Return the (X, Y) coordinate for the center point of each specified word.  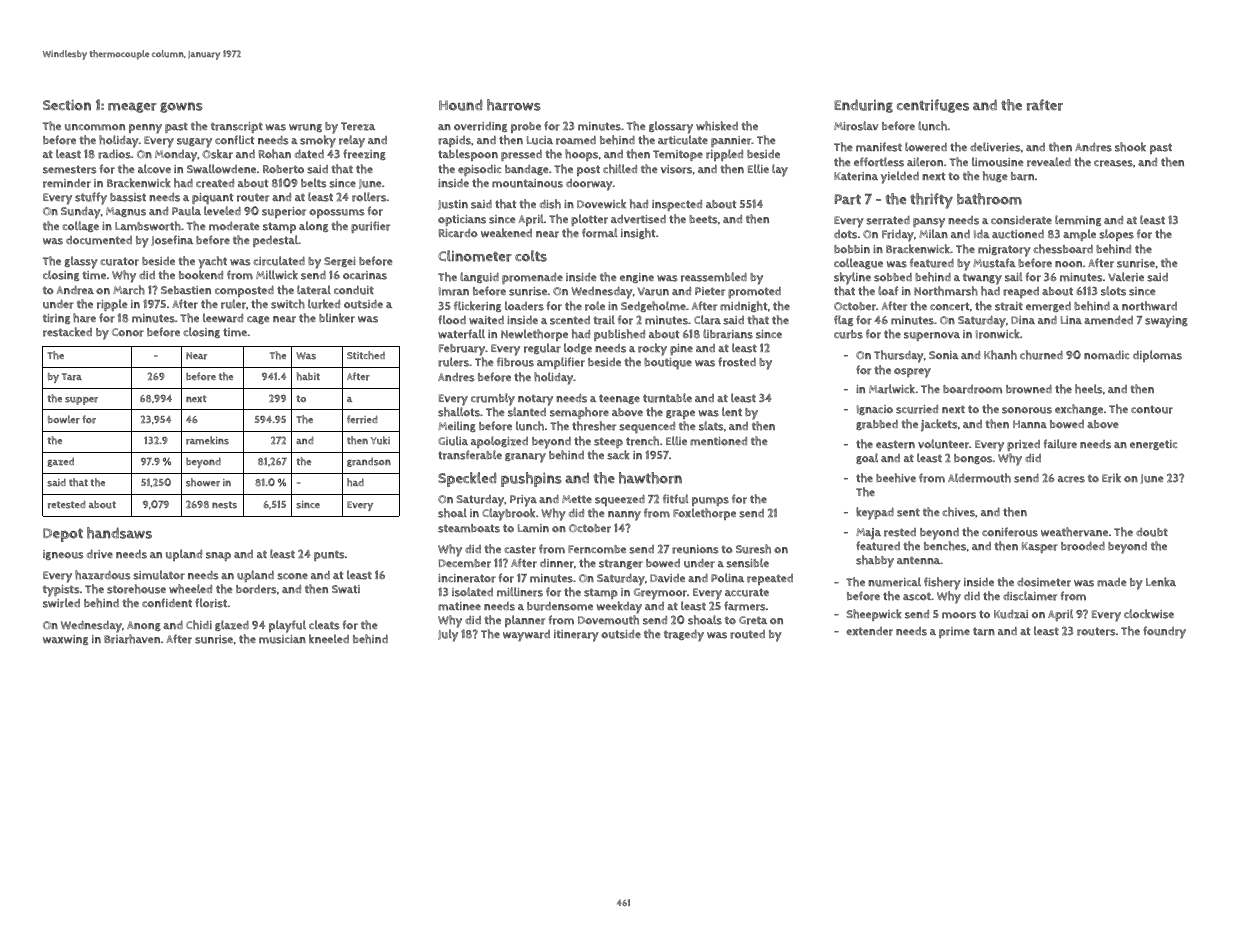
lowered (926, 147)
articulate (683, 140)
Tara (72, 377)
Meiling (457, 426)
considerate (1021, 220)
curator (119, 261)
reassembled (714, 277)
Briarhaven (132, 639)
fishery (942, 583)
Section (67, 105)
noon (1068, 264)
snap (218, 556)
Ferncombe (597, 549)
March (129, 290)
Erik (1111, 478)
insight (638, 233)
